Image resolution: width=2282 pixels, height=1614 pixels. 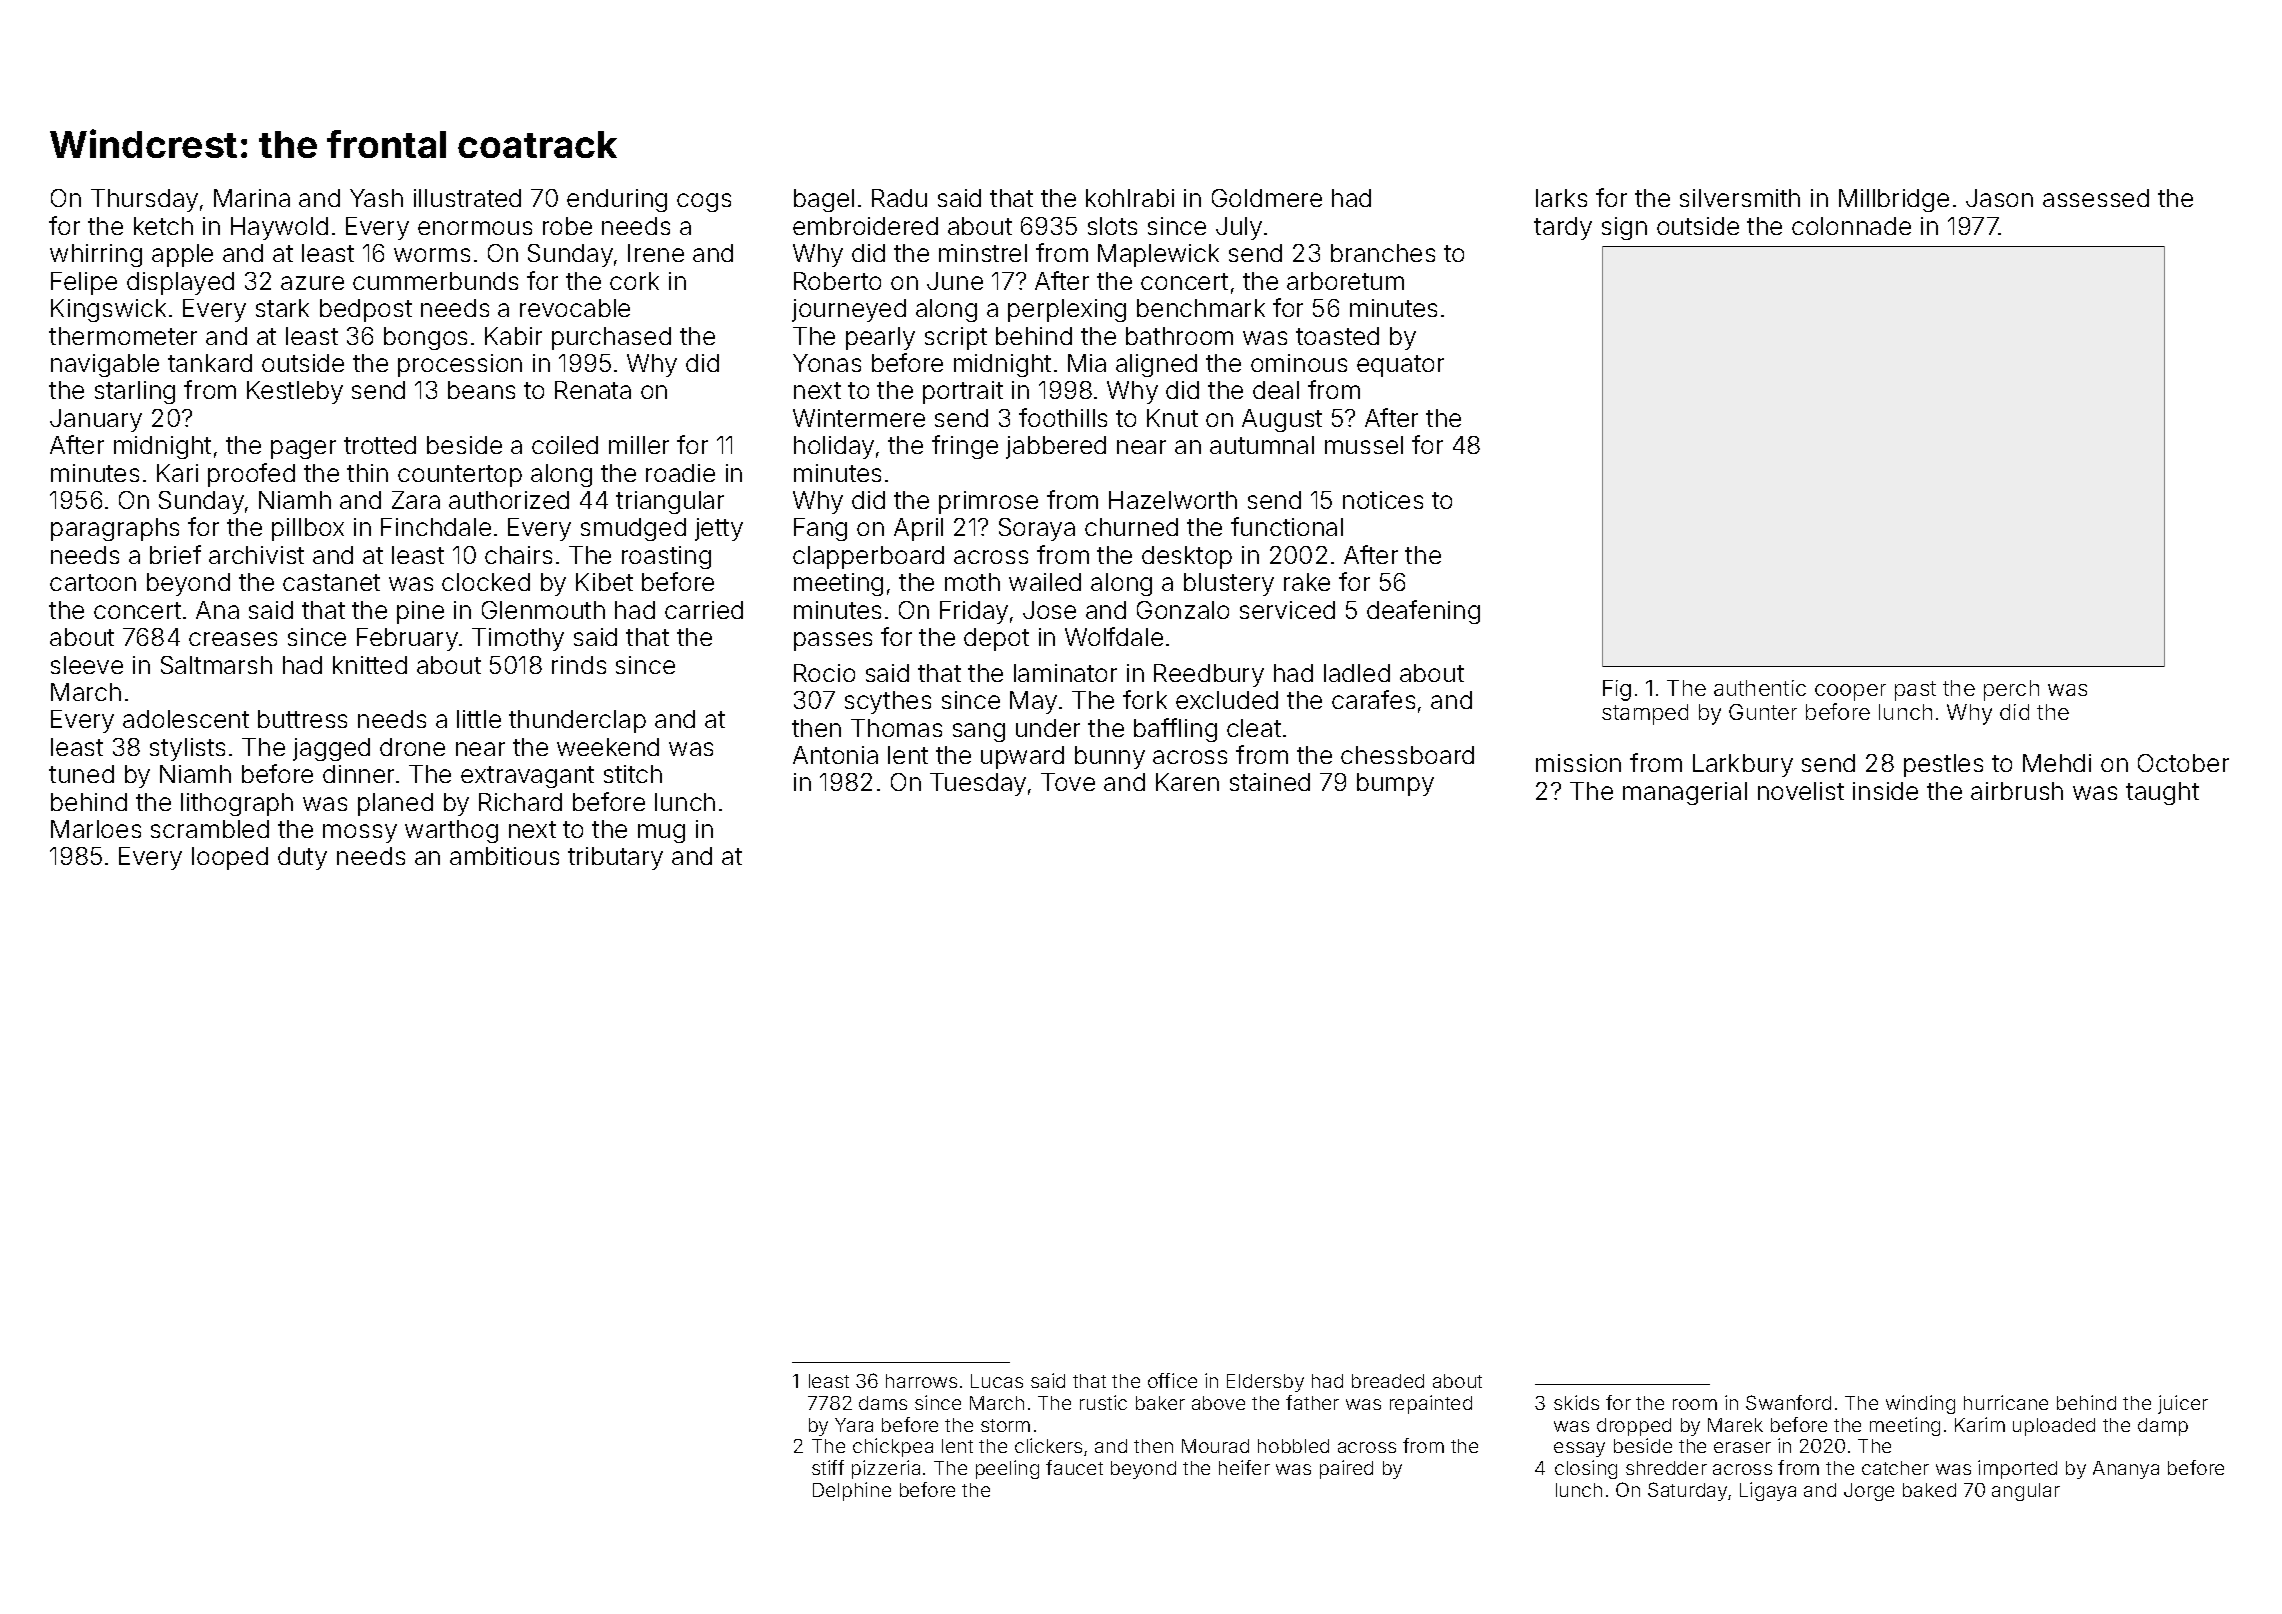 What do you see at coordinates (96, 829) in the document?
I see `Marloes` at bounding box center [96, 829].
